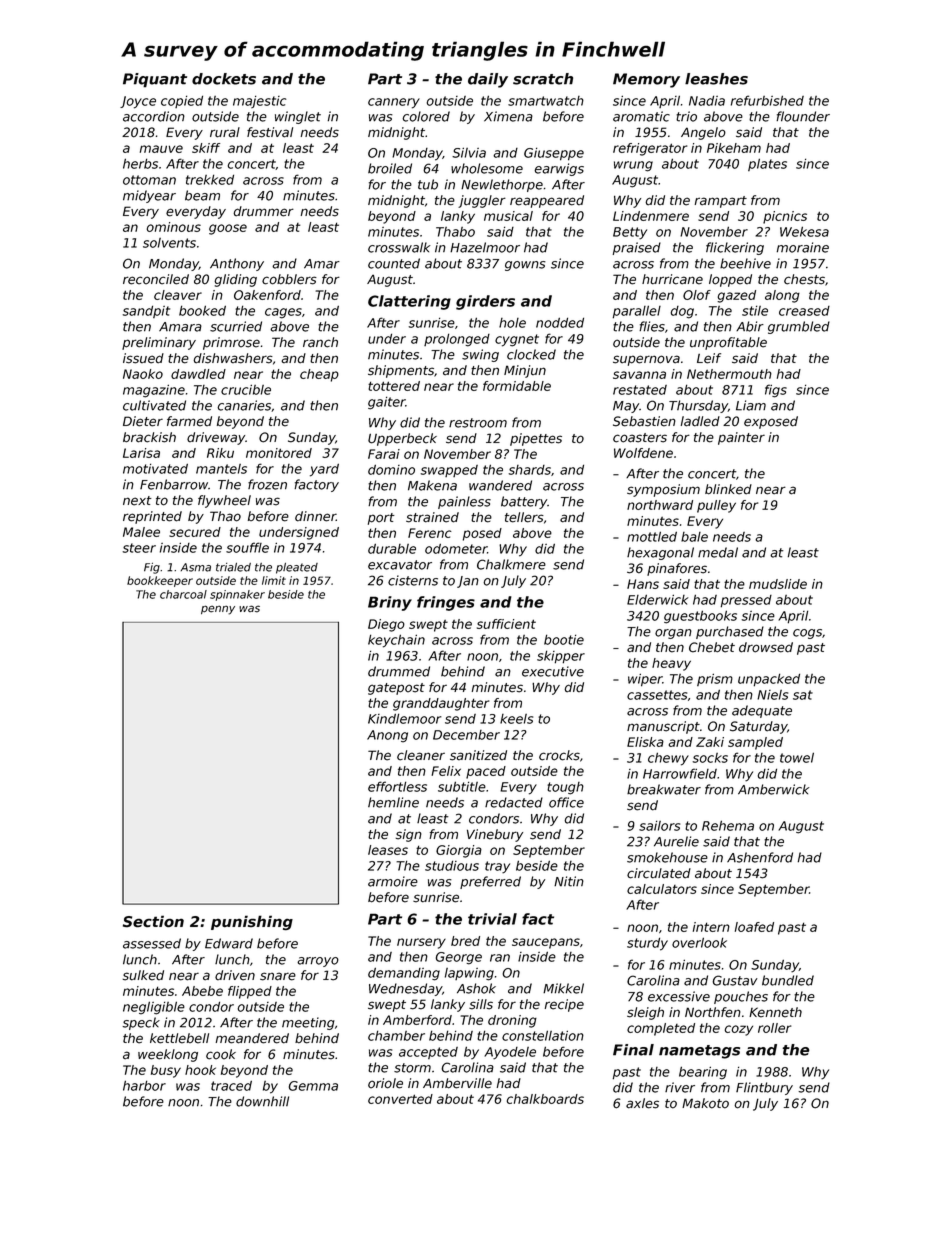 This image has height=1233, width=952. What do you see at coordinates (642, 1103) in the image?
I see `axles` at bounding box center [642, 1103].
